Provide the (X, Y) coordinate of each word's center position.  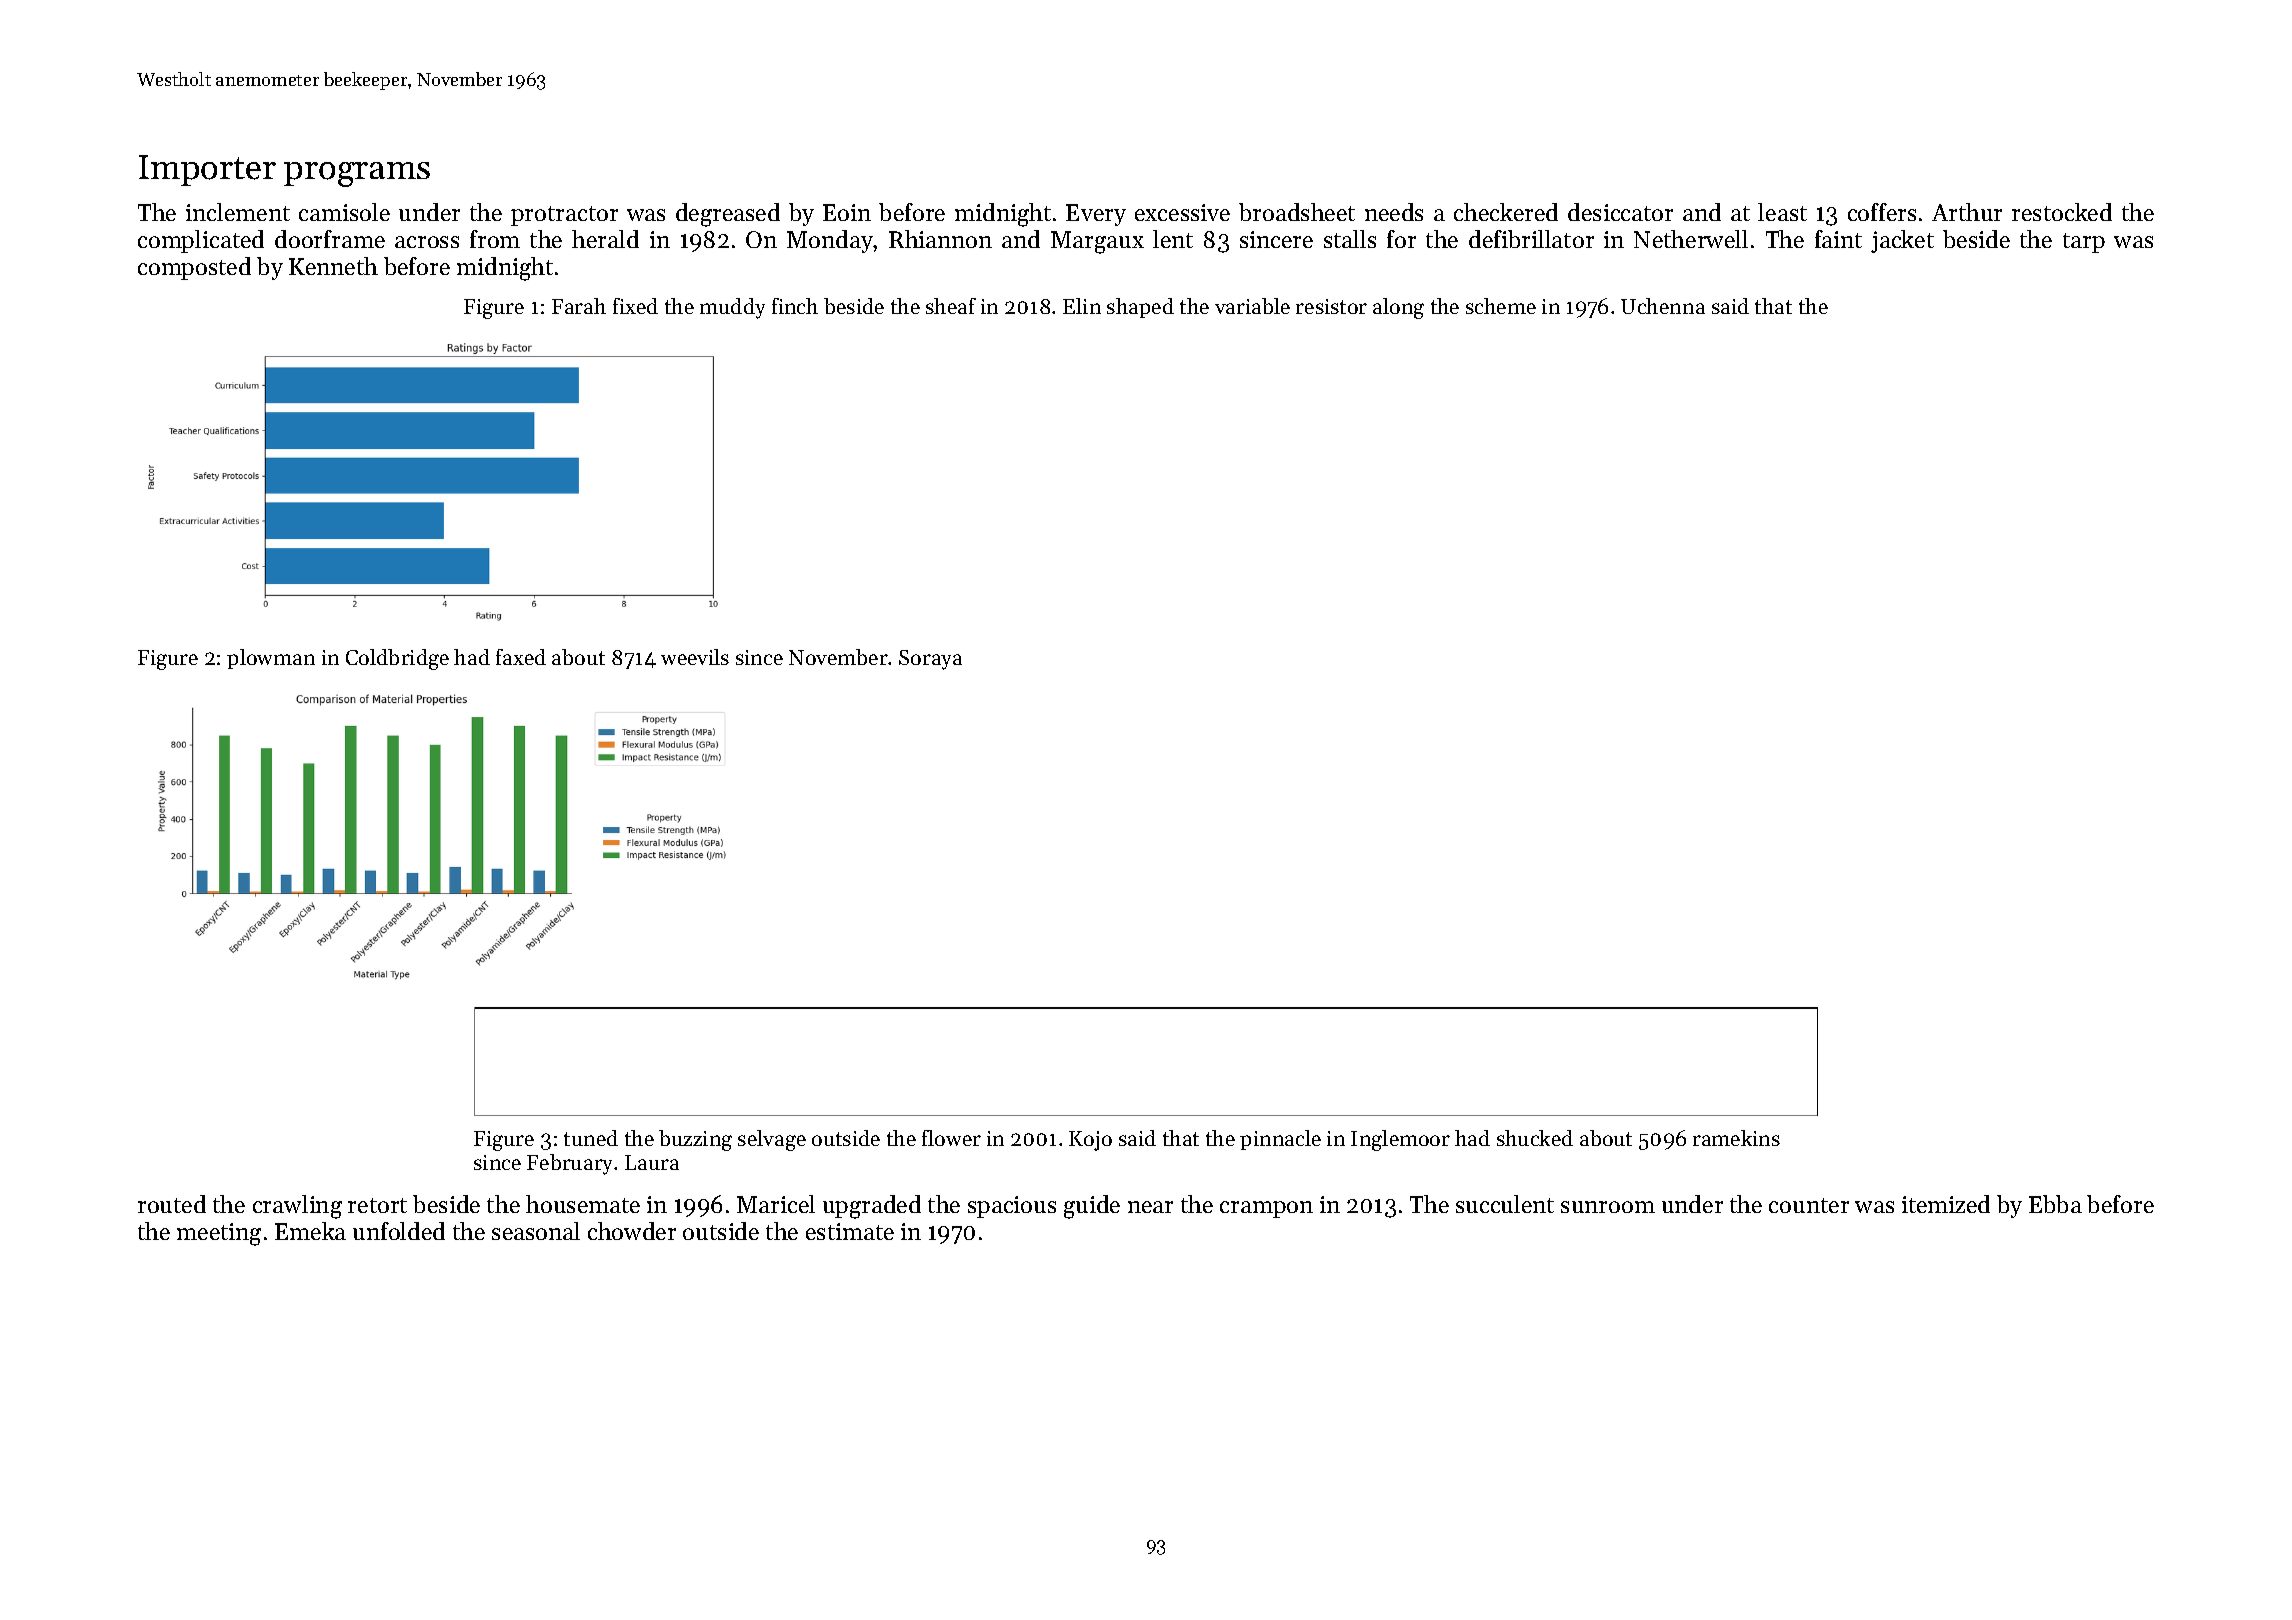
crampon (1266, 1209)
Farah (579, 306)
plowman (271, 659)
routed (172, 1204)
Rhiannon (940, 239)
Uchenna (1663, 306)
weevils (695, 657)
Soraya (930, 660)
